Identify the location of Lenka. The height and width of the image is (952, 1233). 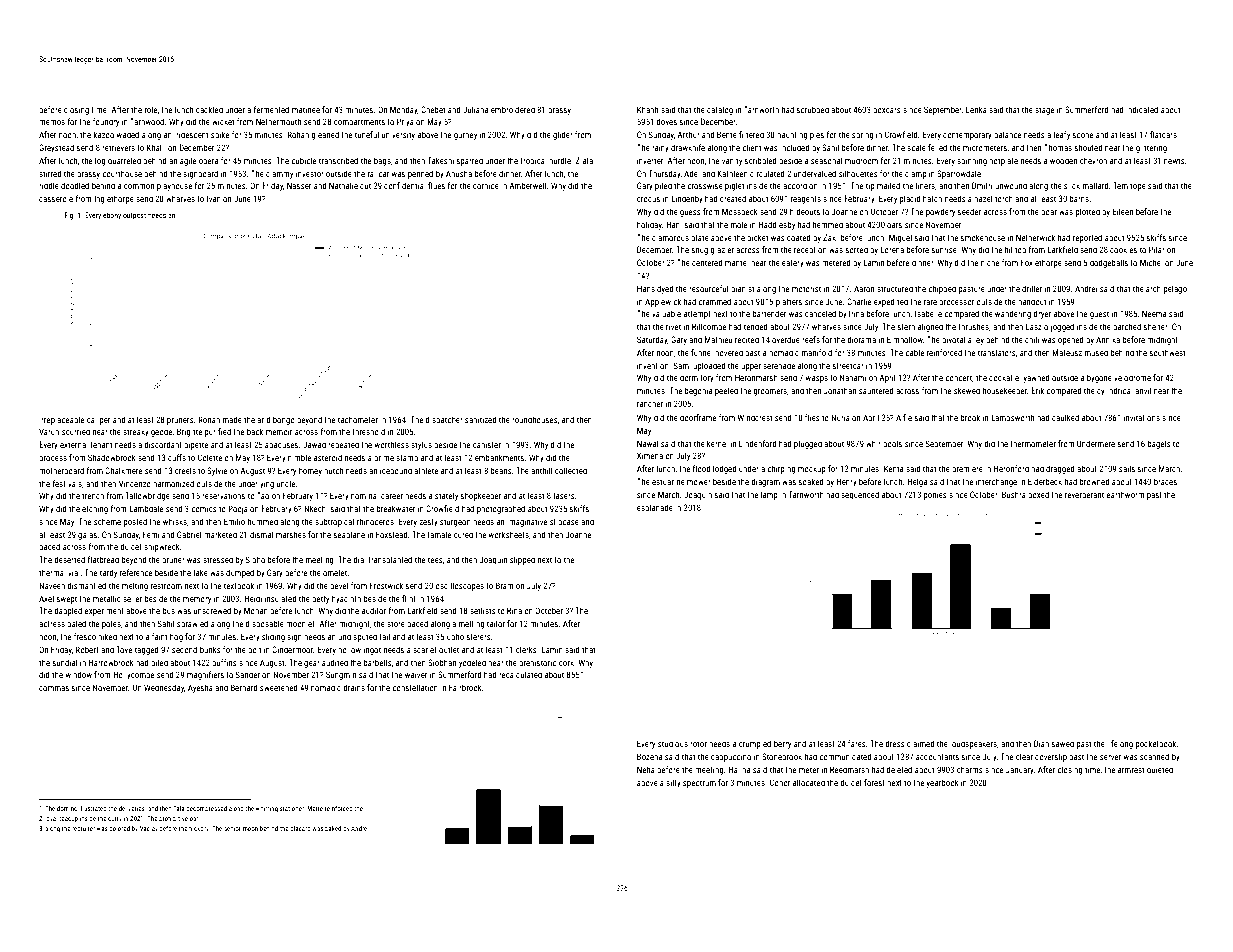
(976, 109).
